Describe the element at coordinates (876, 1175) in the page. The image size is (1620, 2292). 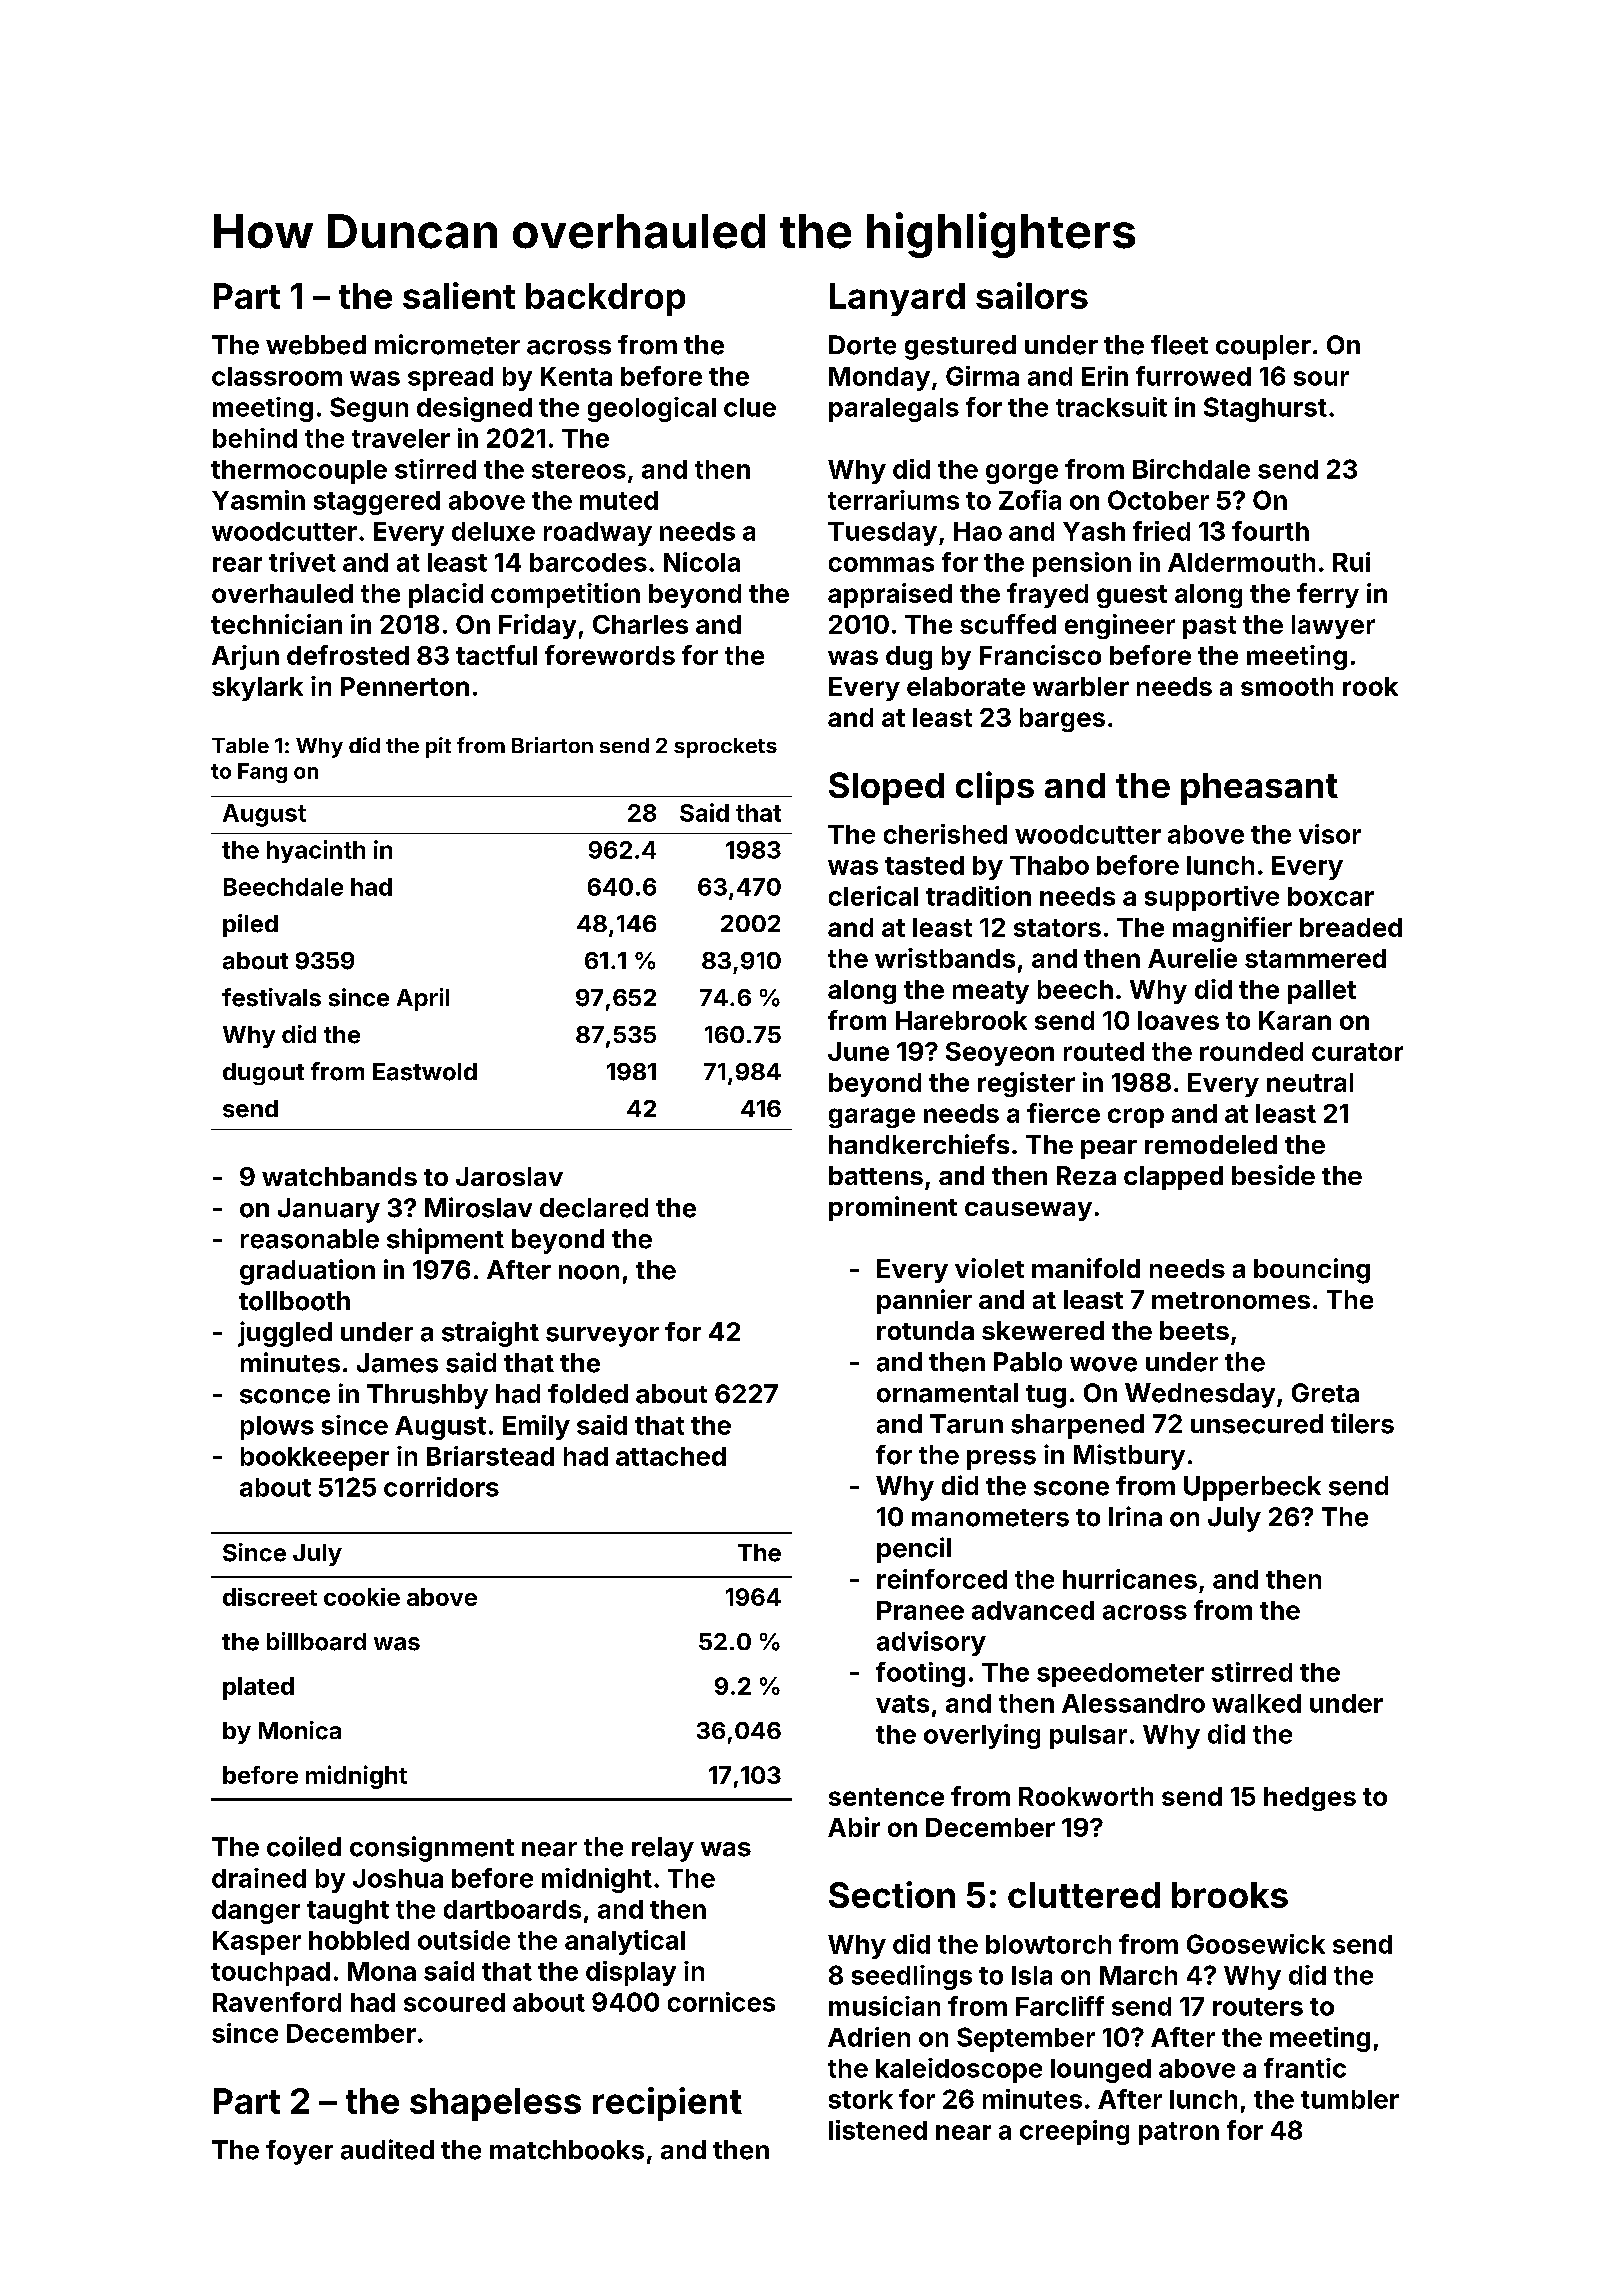
I see `battens` at that location.
